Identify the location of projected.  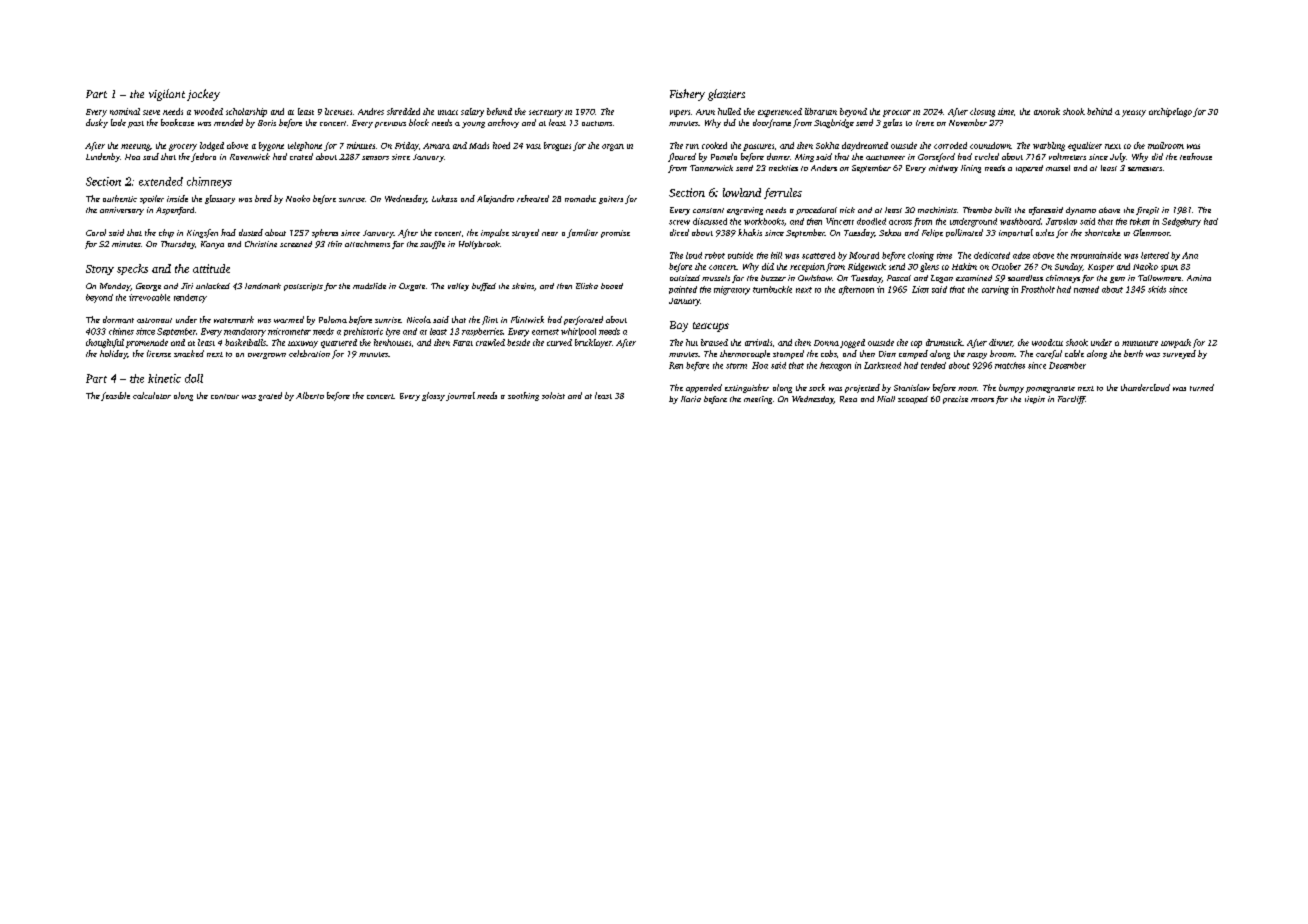
(862, 388).
